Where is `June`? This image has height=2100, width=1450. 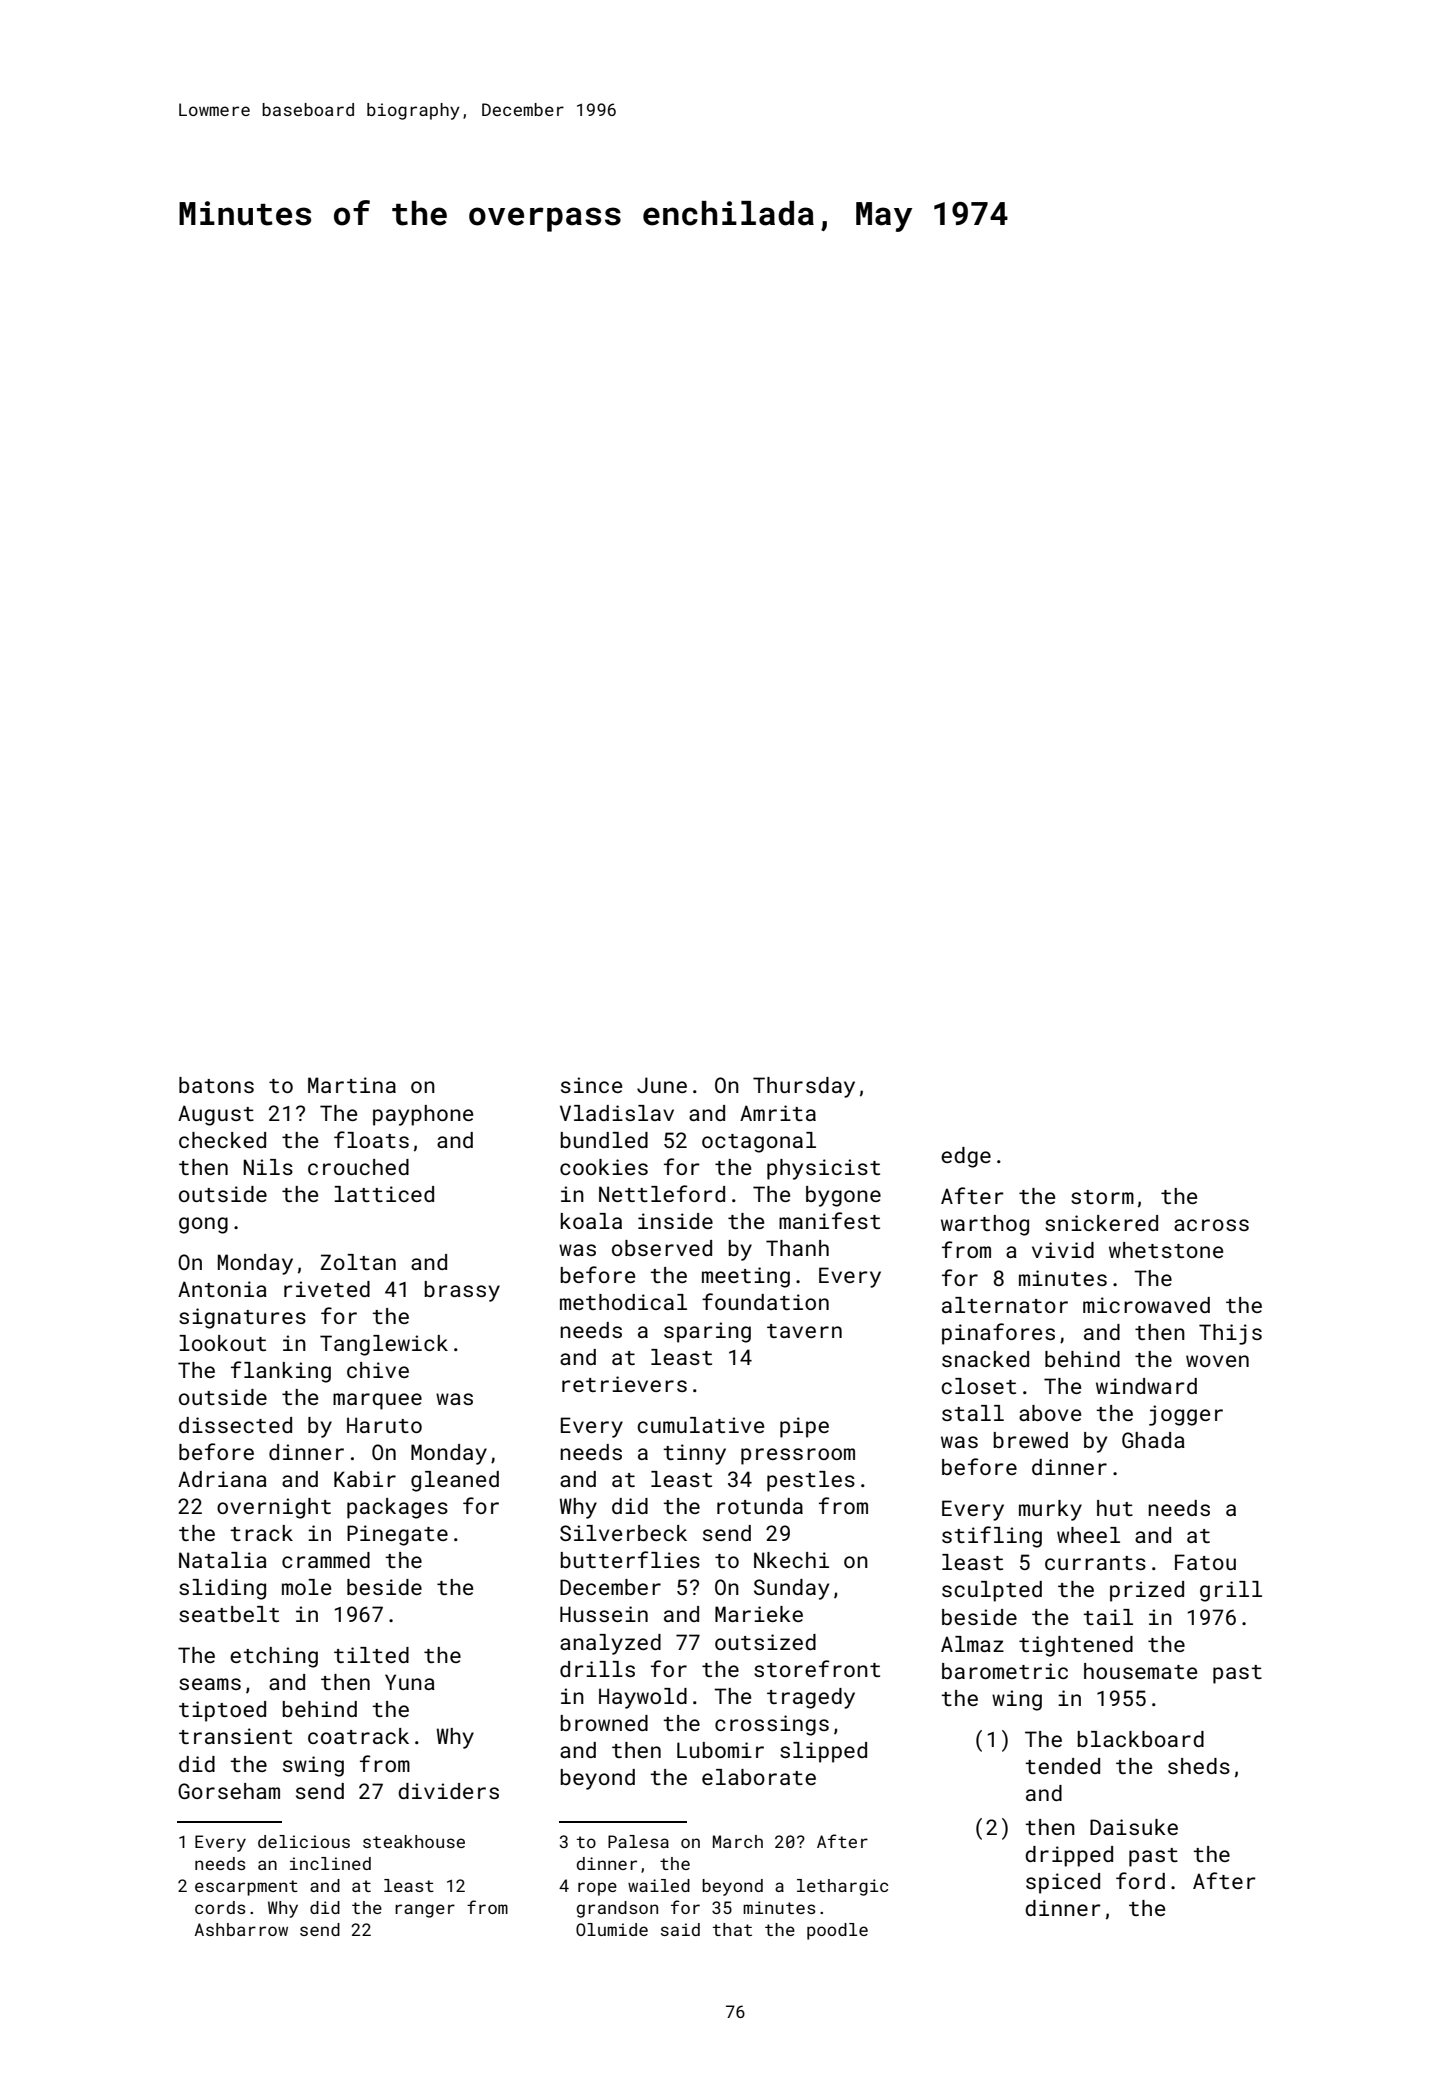
June is located at coordinates (662, 1085).
